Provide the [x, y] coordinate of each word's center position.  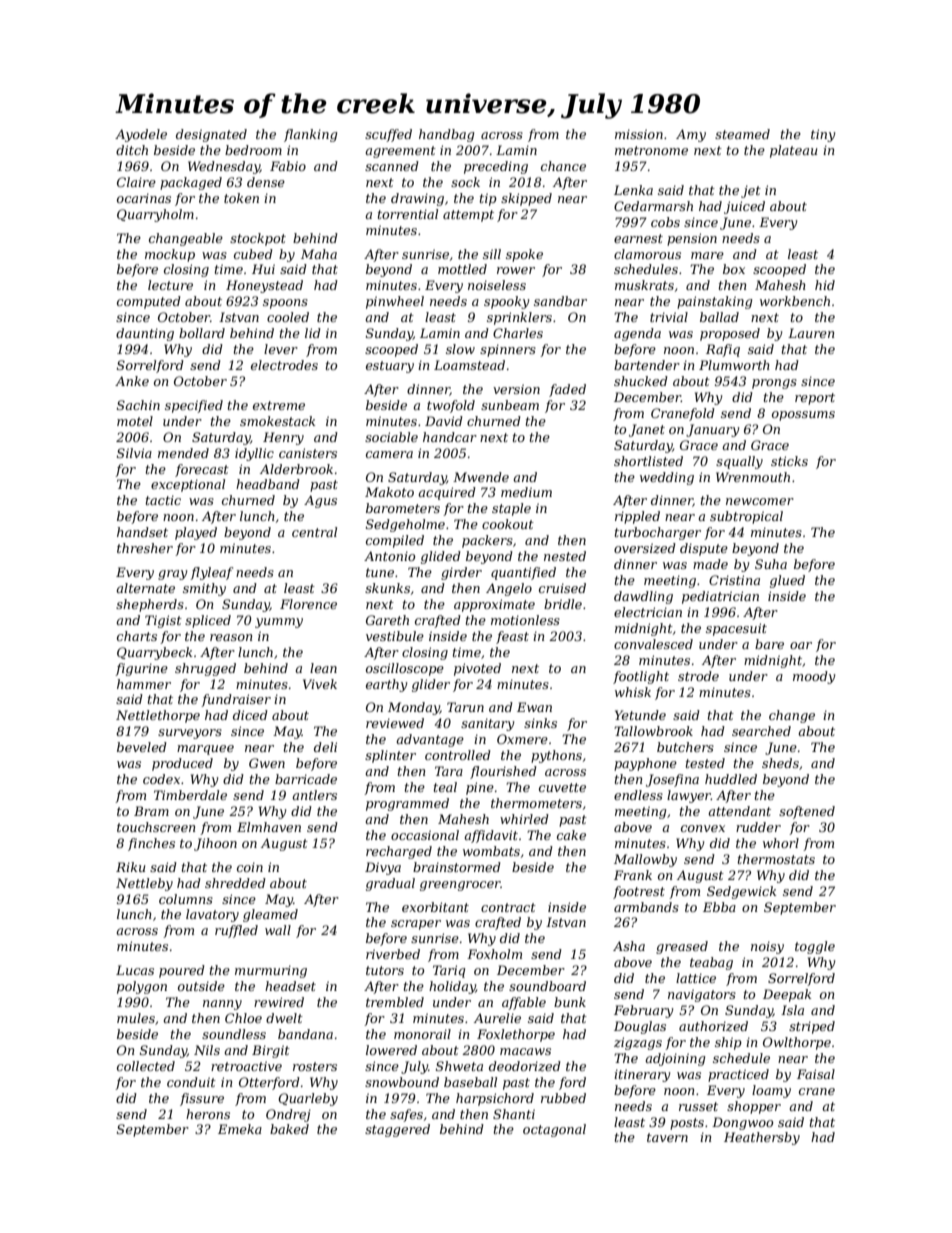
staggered [397, 1130]
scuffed [388, 135]
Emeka [240, 1129]
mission [639, 134]
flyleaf [211, 573]
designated [211, 135]
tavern [667, 1137]
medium [526, 492]
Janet [647, 430]
